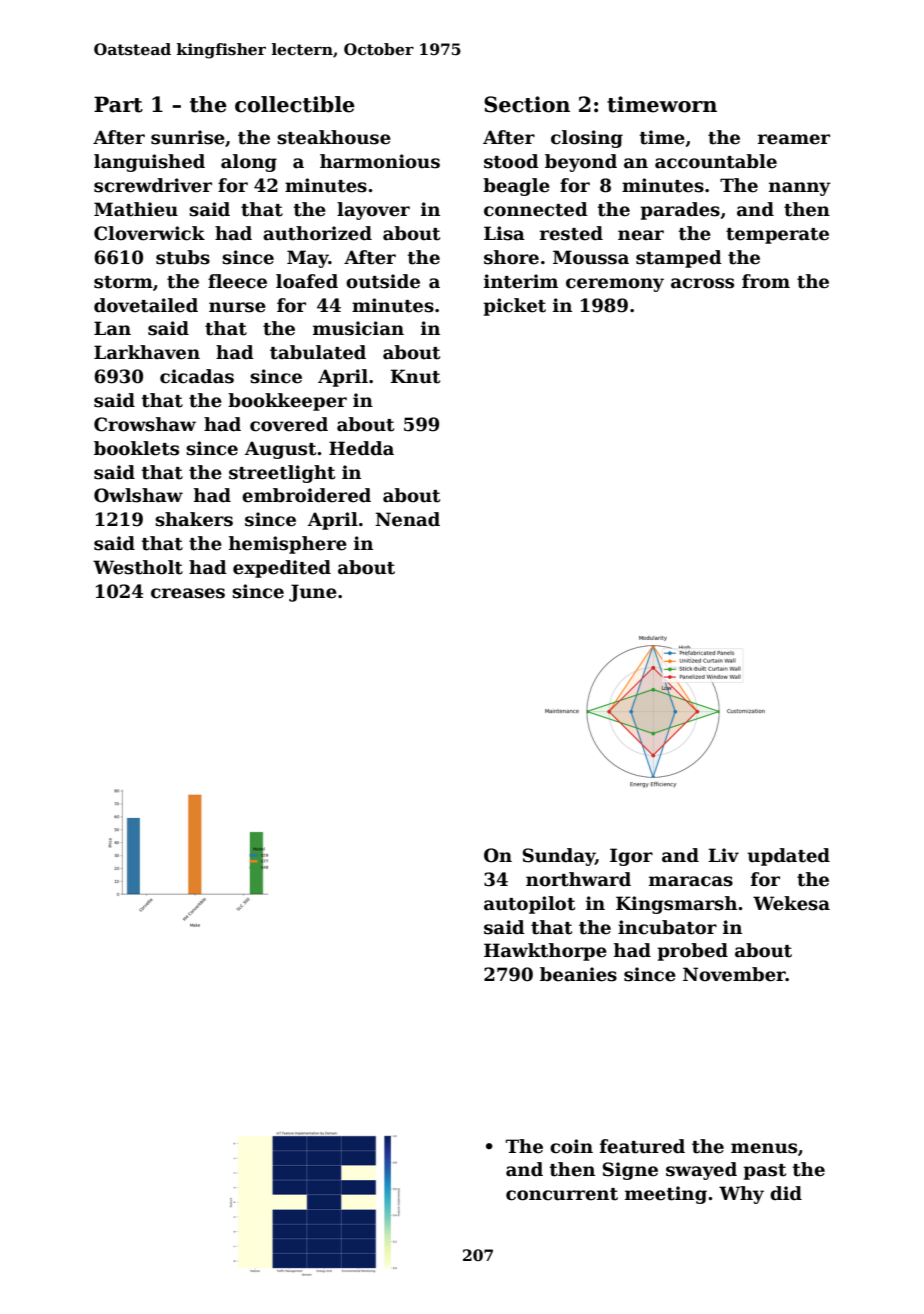 This screenshot has height=1314, width=924. I want to click on collectible, so click(295, 104).
